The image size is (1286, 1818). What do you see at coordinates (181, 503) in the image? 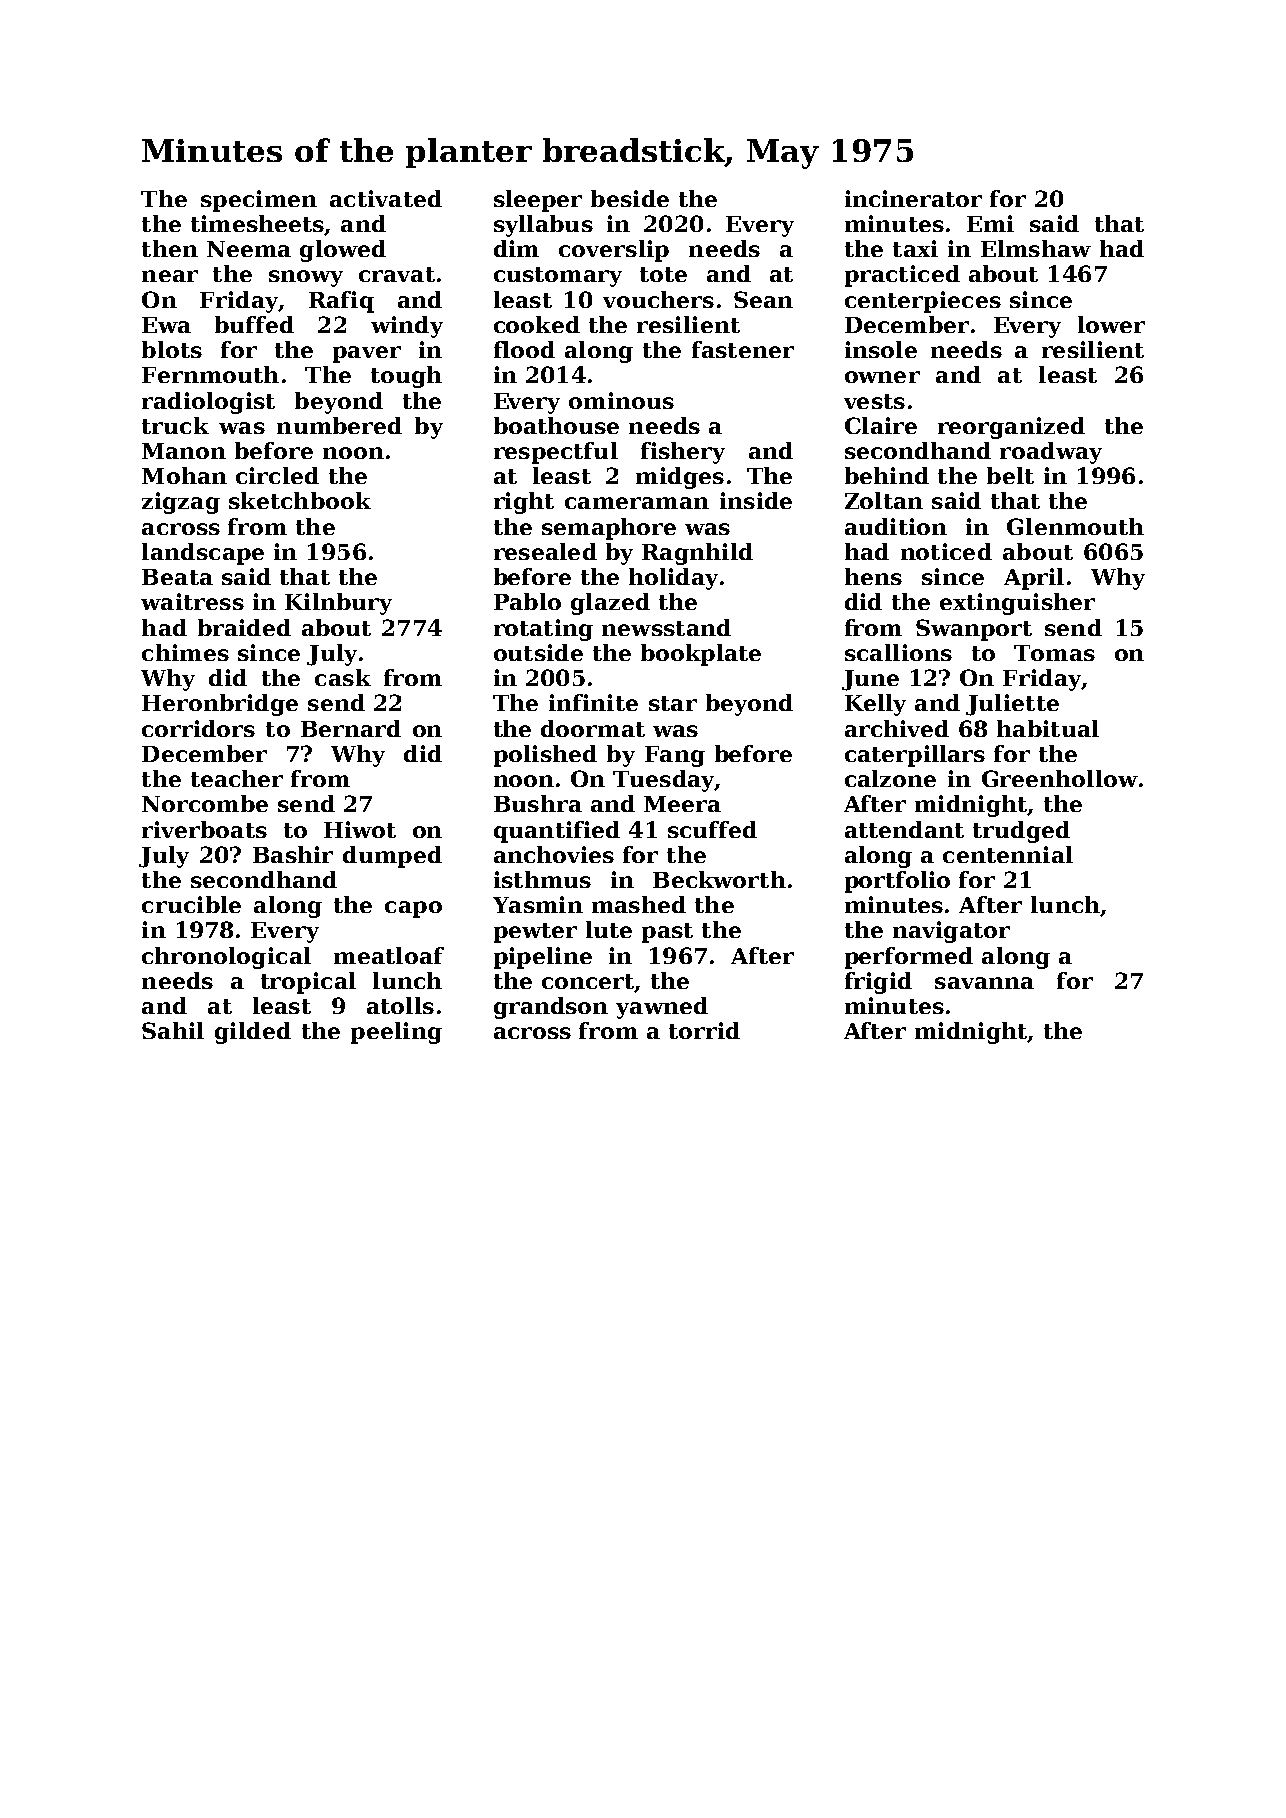
I see `zigzag` at bounding box center [181, 503].
